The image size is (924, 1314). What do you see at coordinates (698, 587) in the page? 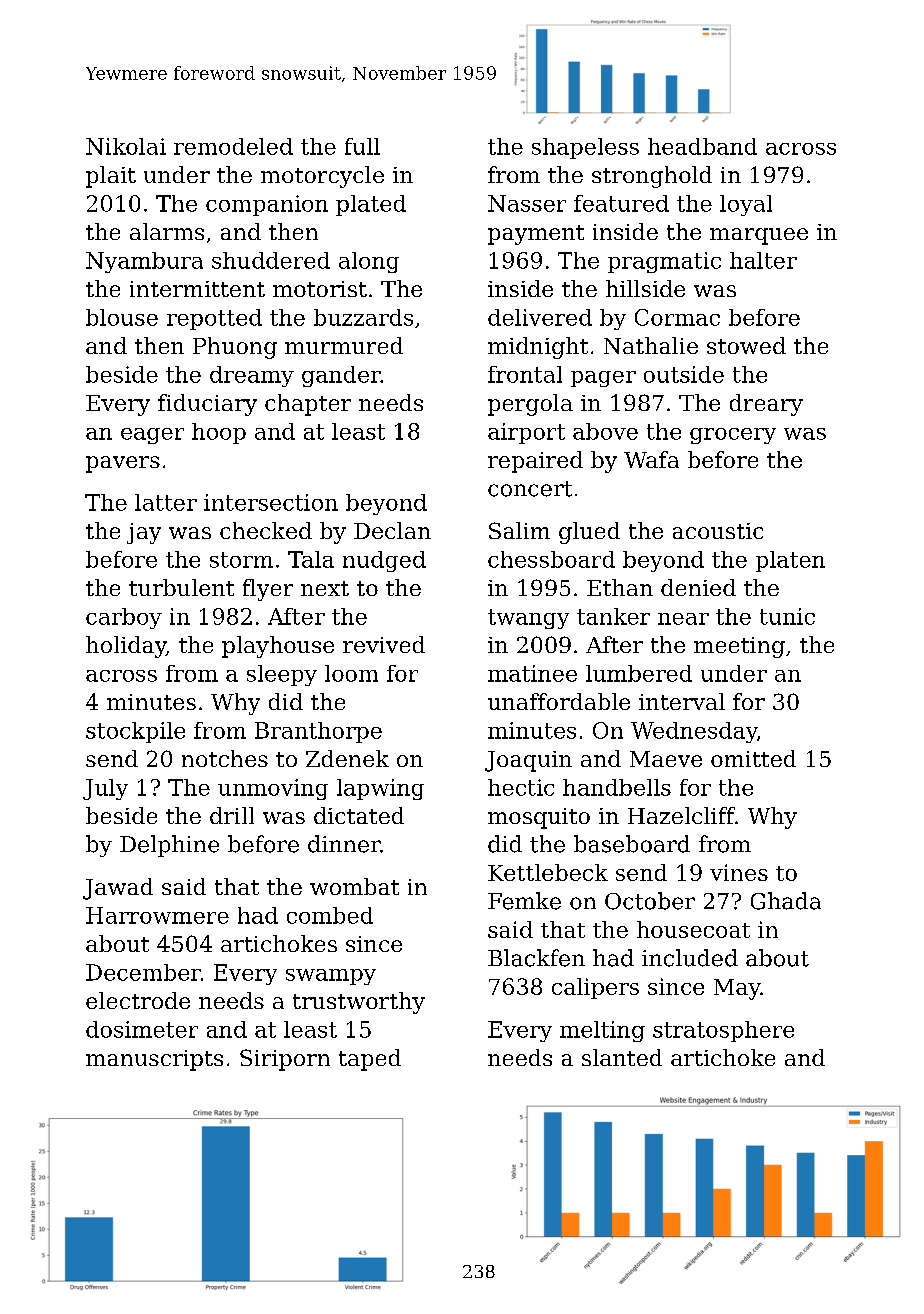
I see `denied` at bounding box center [698, 587].
